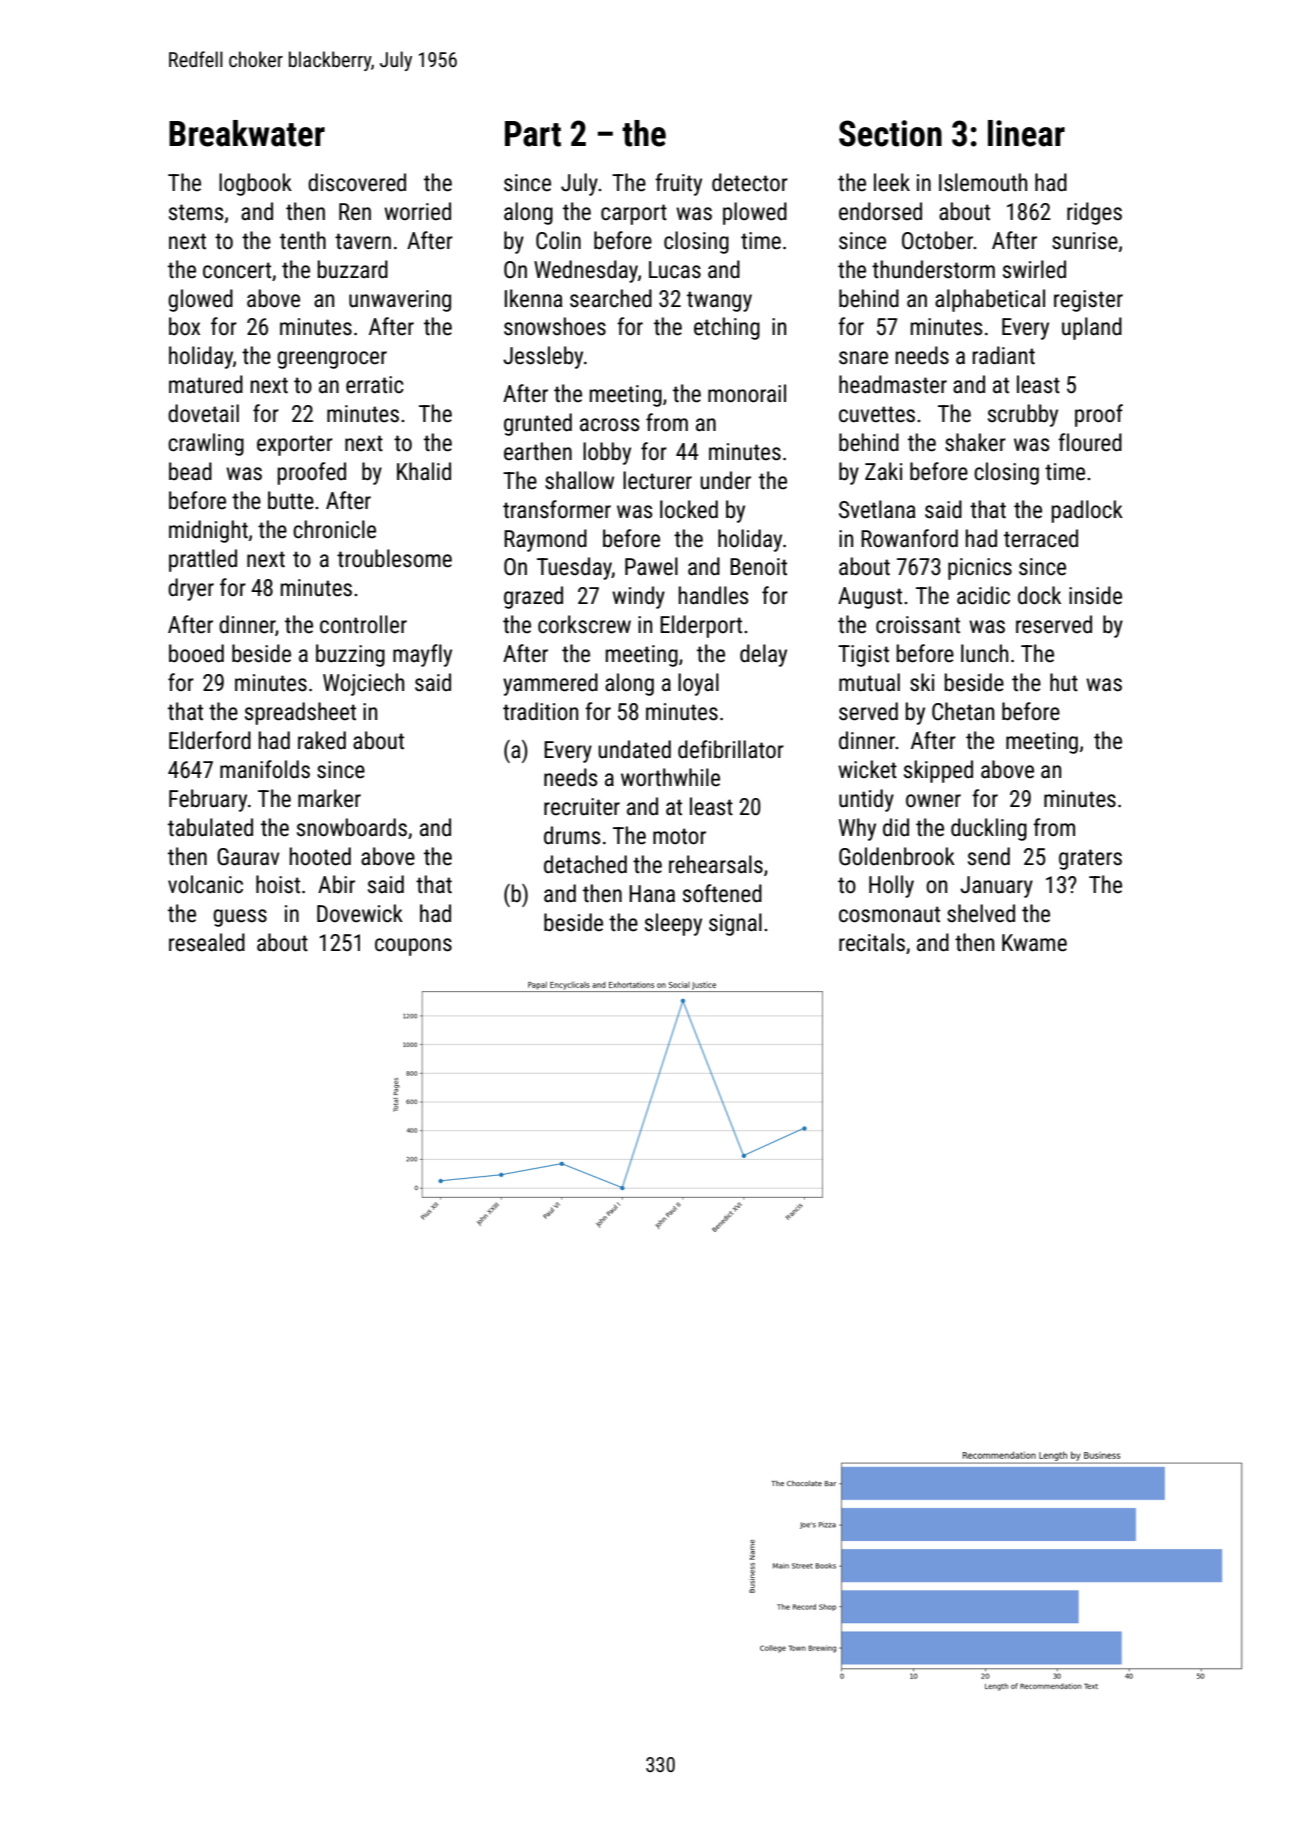 Image resolution: width=1291 pixels, height=1826 pixels. Describe the element at coordinates (989, 829) in the screenshot. I see `duckling` at that location.
